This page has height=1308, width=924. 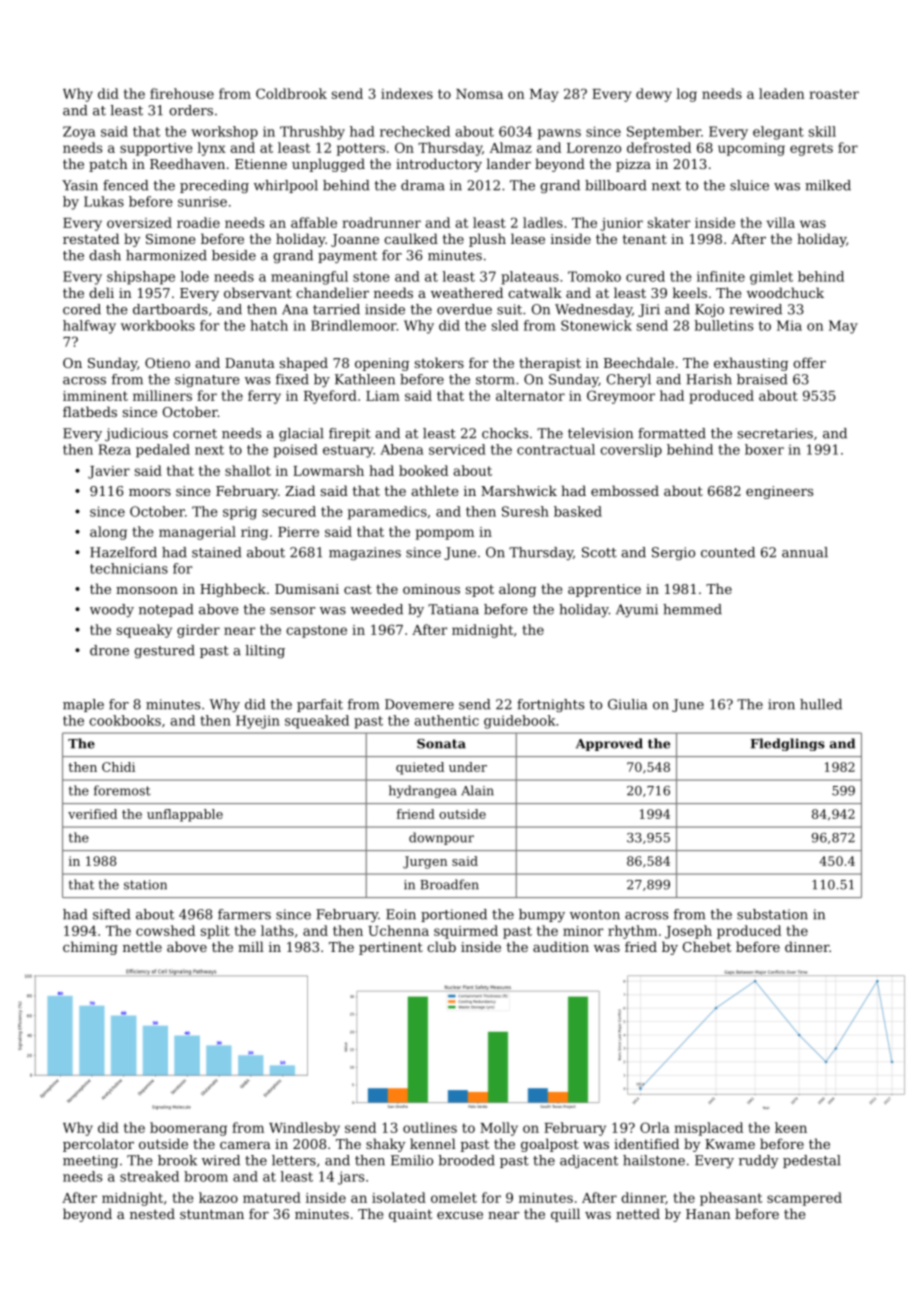 What do you see at coordinates (480, 591) in the page?
I see `spot` at bounding box center [480, 591].
